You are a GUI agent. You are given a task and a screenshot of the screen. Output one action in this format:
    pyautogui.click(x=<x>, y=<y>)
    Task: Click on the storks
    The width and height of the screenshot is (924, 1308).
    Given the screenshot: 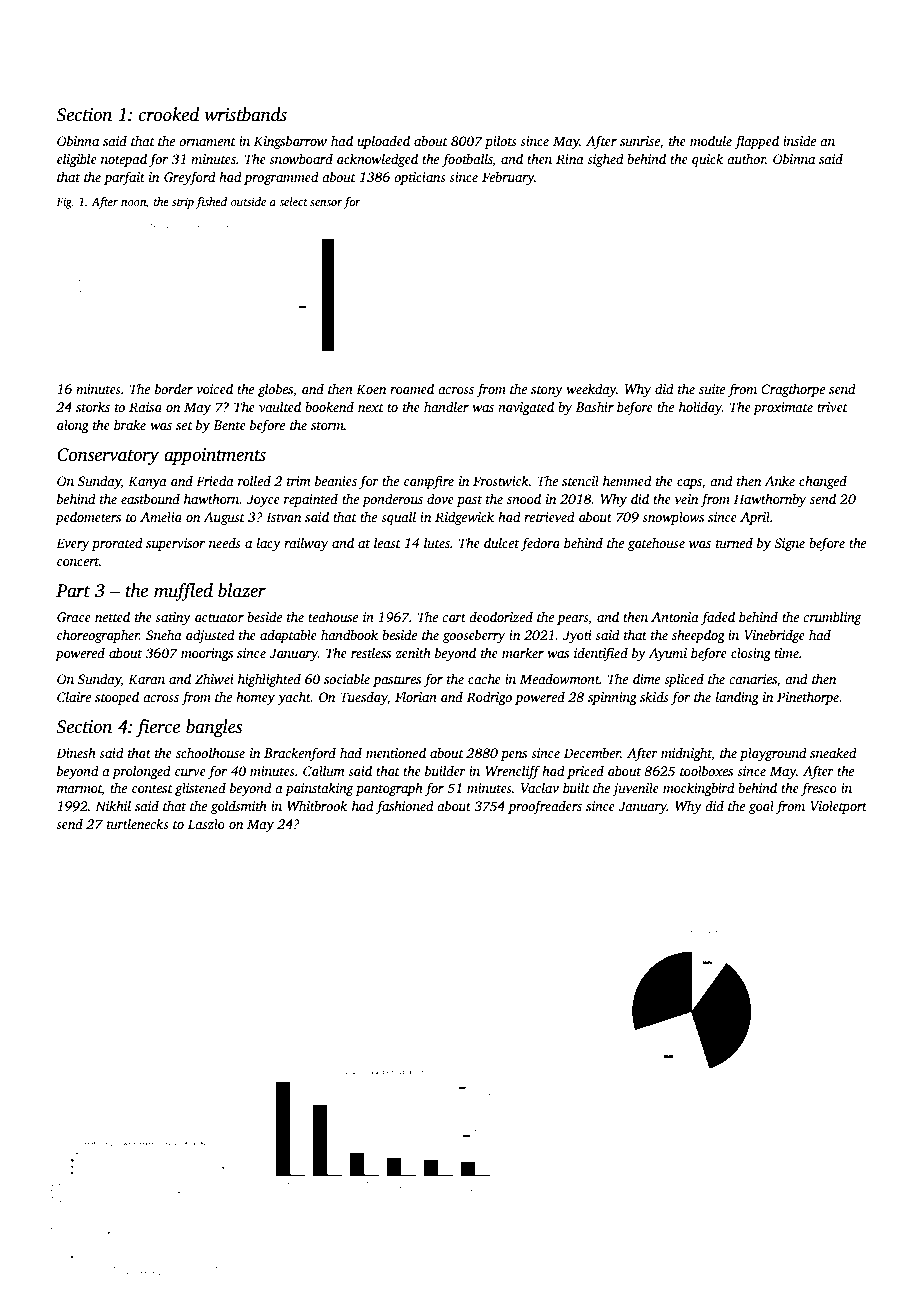 What is the action you would take?
    pyautogui.click(x=93, y=406)
